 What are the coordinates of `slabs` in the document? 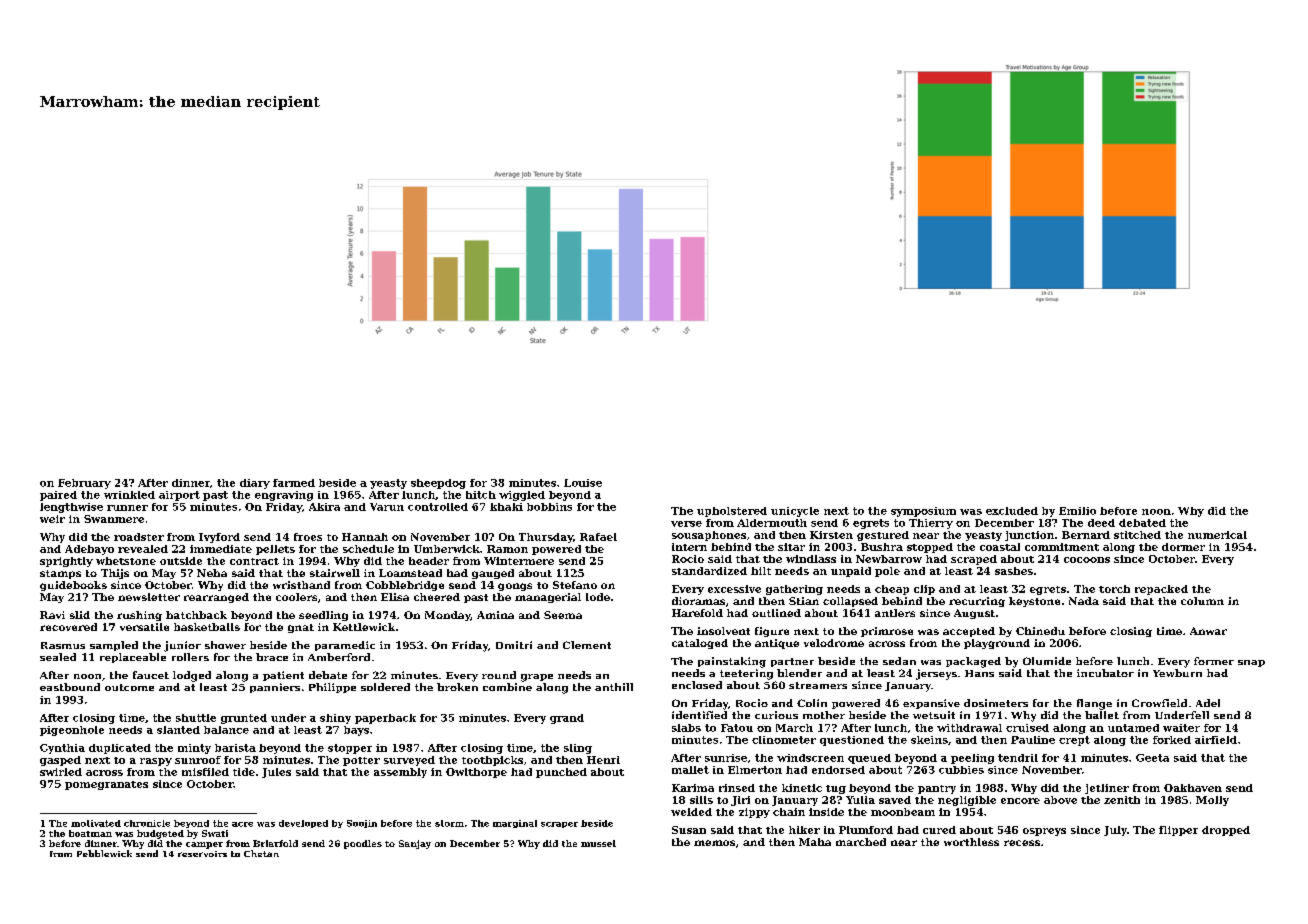 It's located at (686, 728).
